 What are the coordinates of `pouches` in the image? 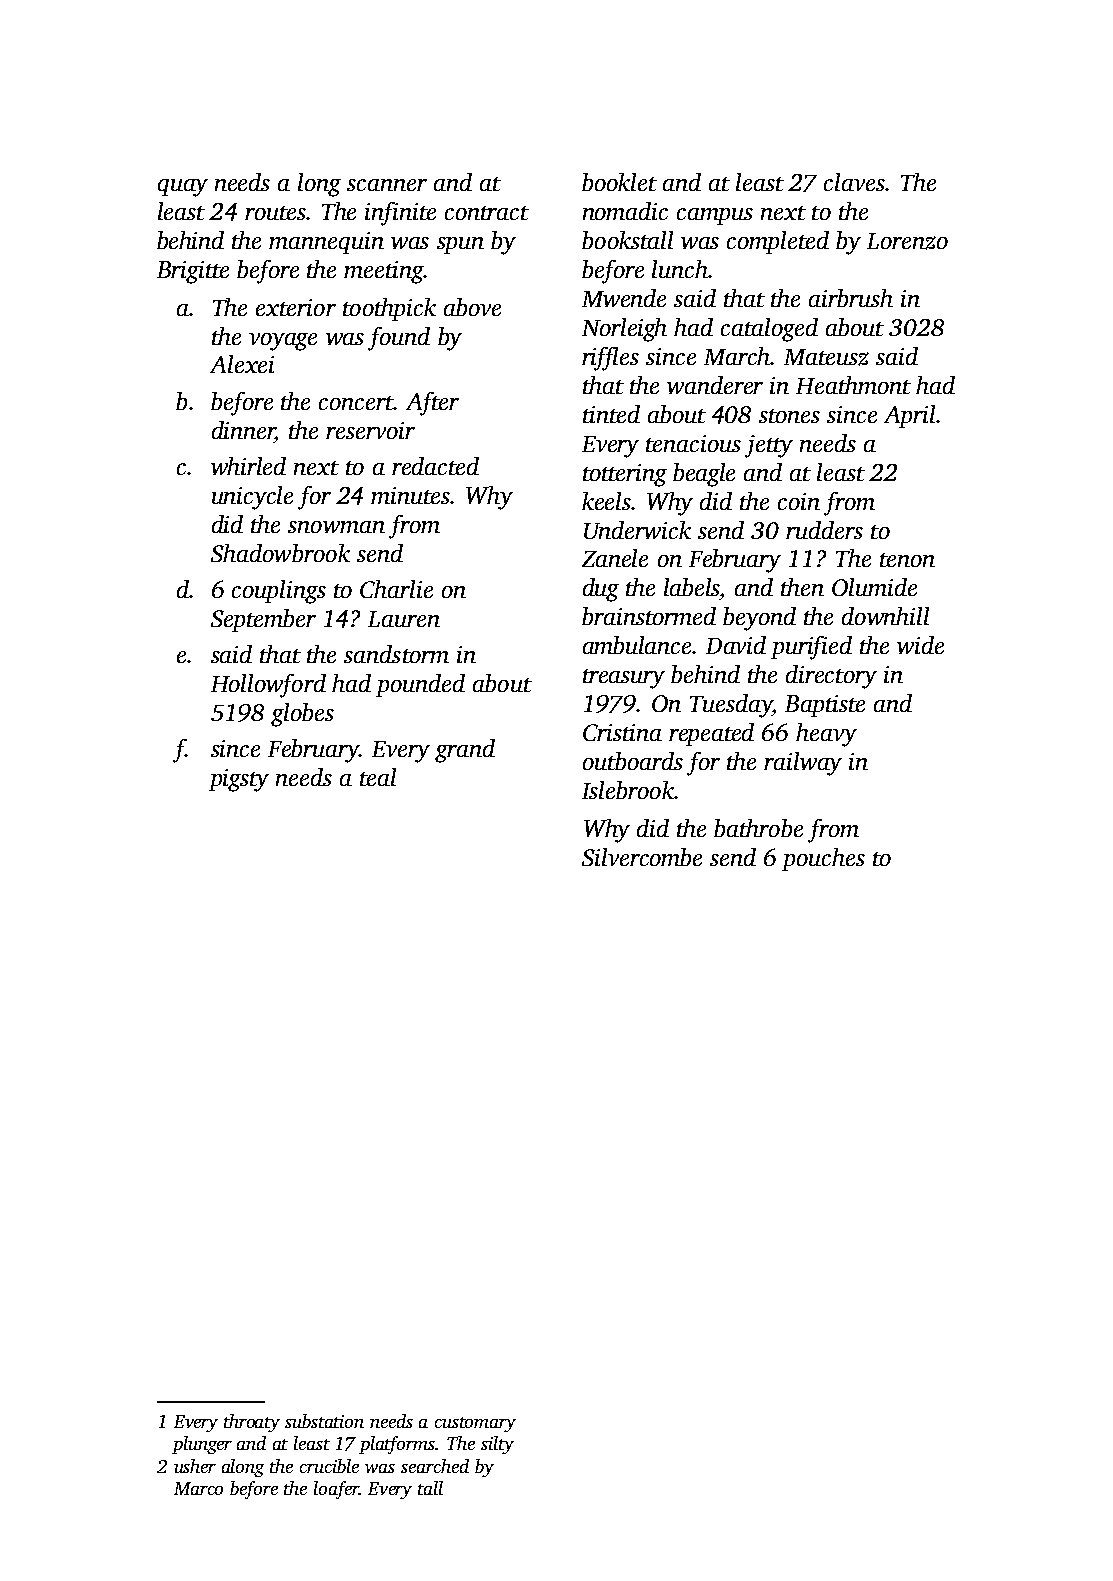 It's located at (823, 859).
